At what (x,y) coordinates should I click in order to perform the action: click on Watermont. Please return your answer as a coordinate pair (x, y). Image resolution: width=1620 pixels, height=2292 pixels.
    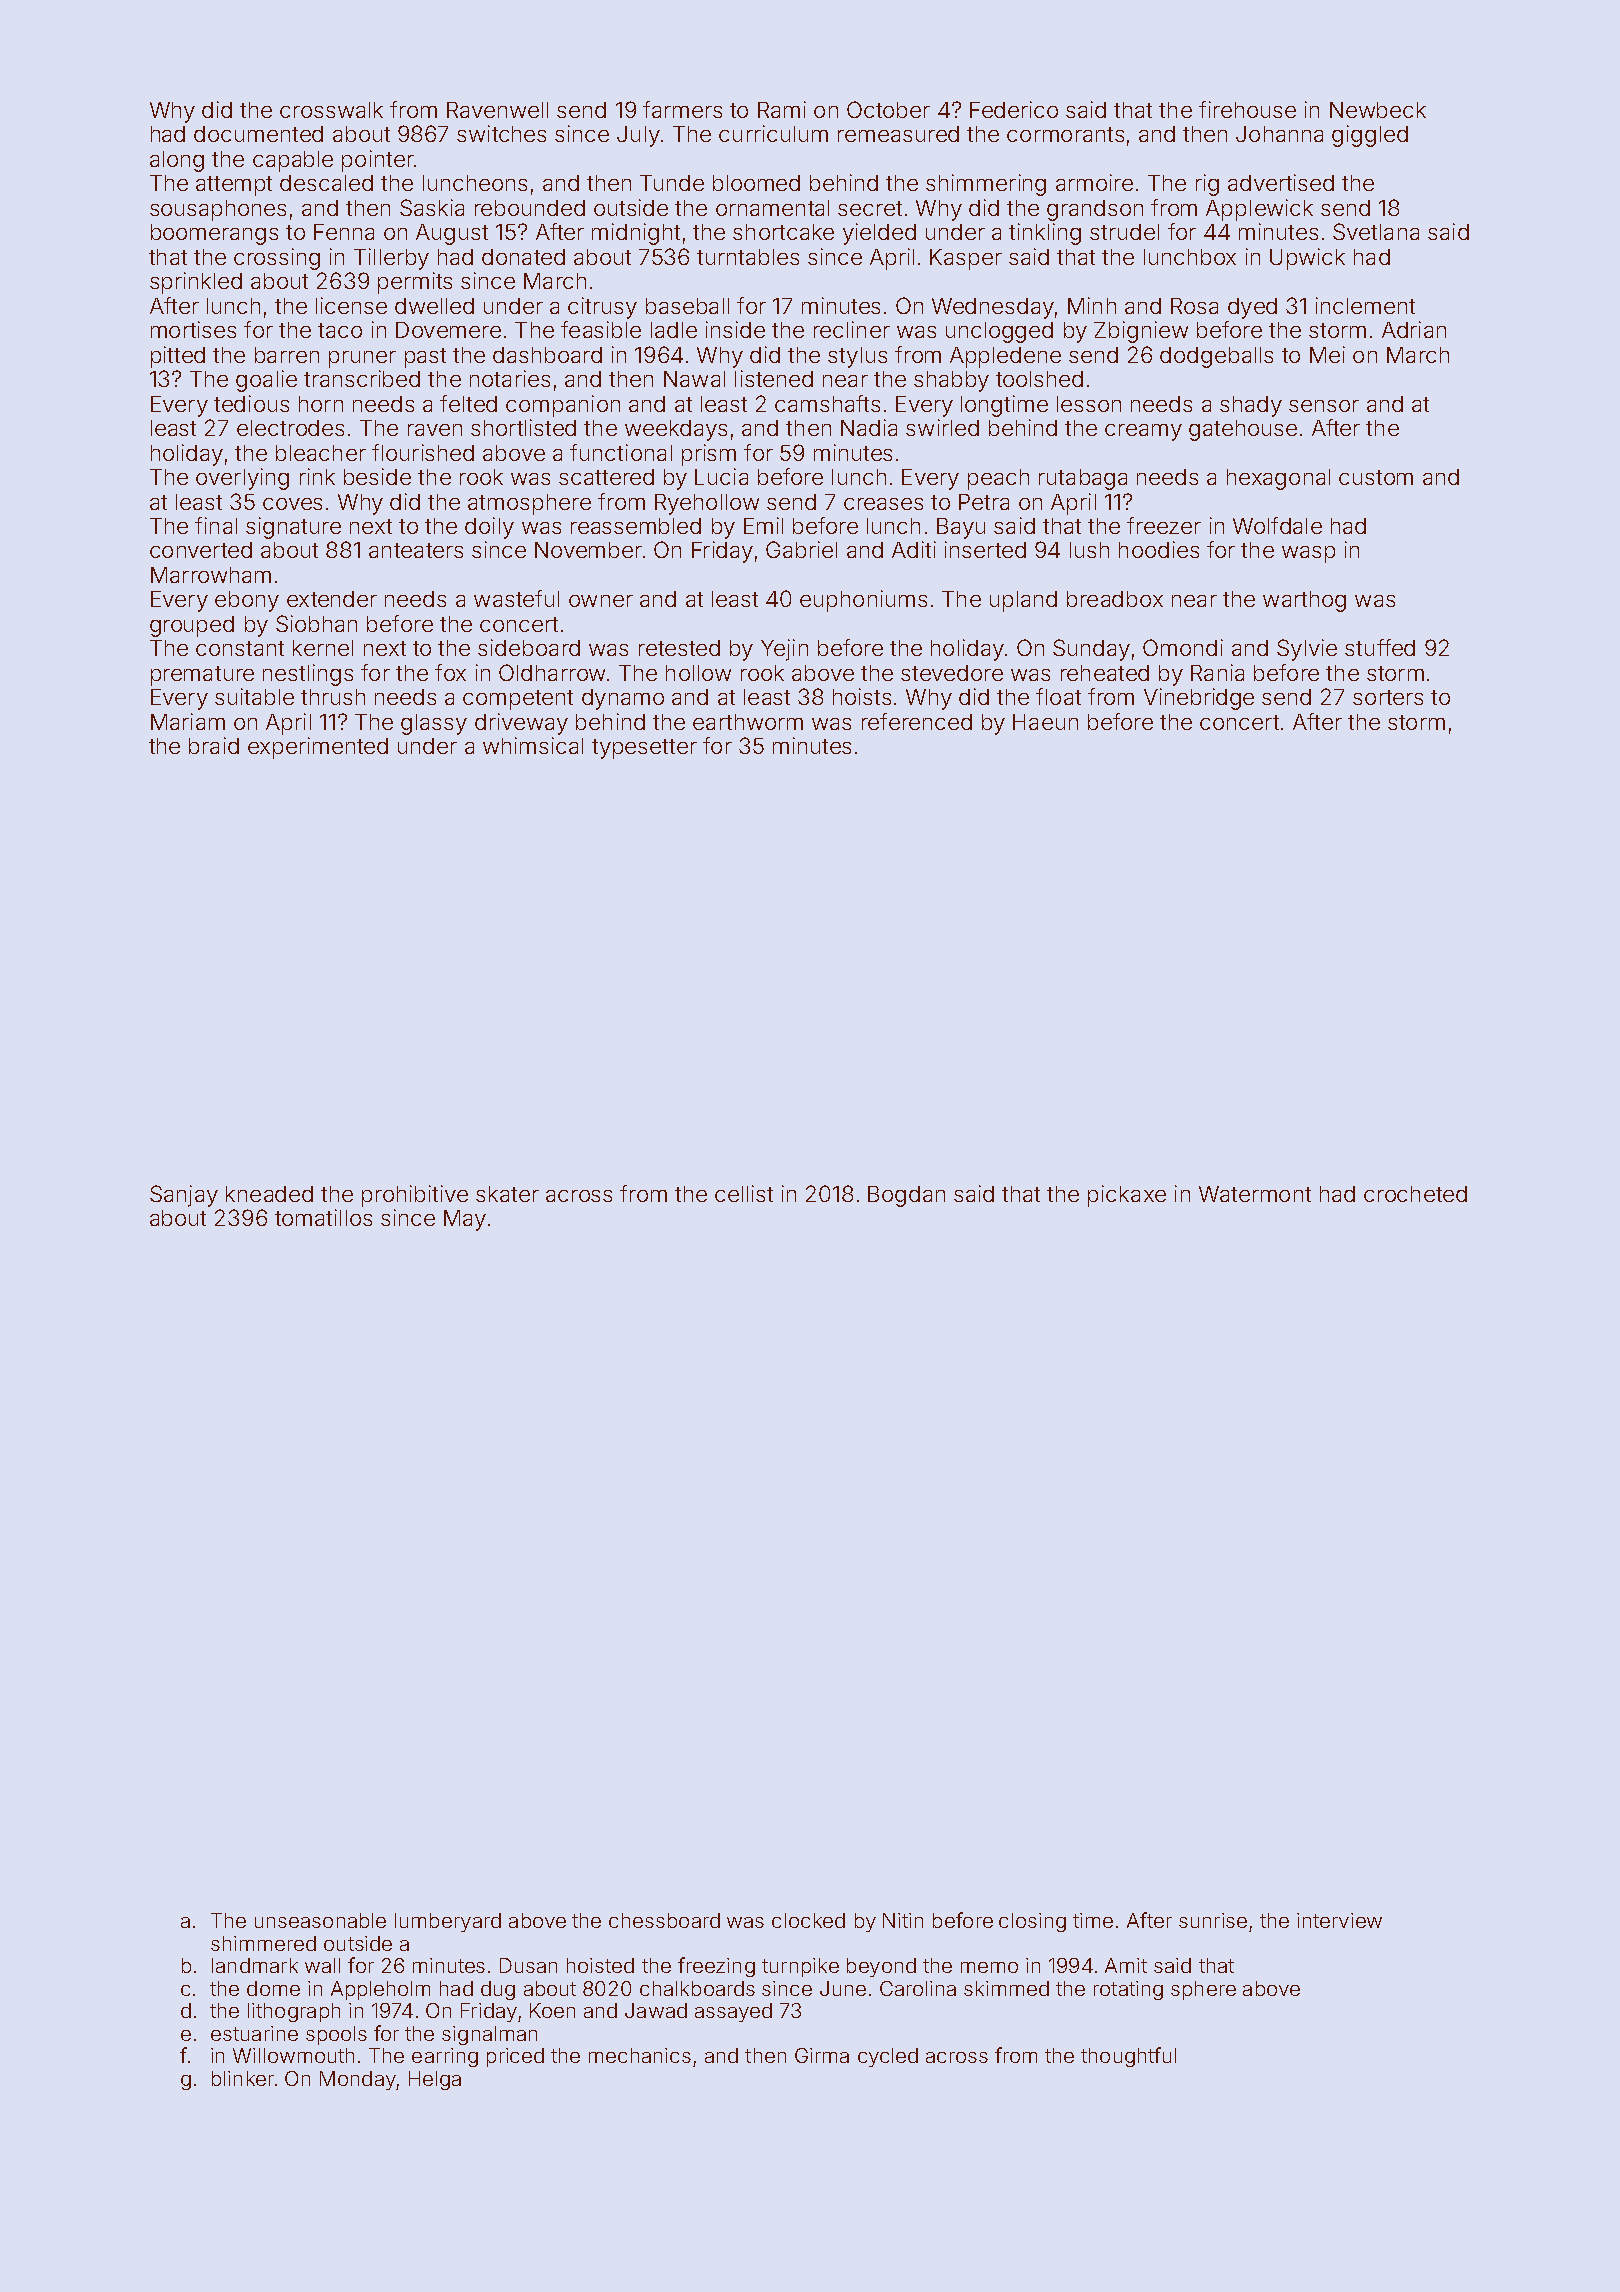
    Looking at the image, I should click on (1255, 1194).
